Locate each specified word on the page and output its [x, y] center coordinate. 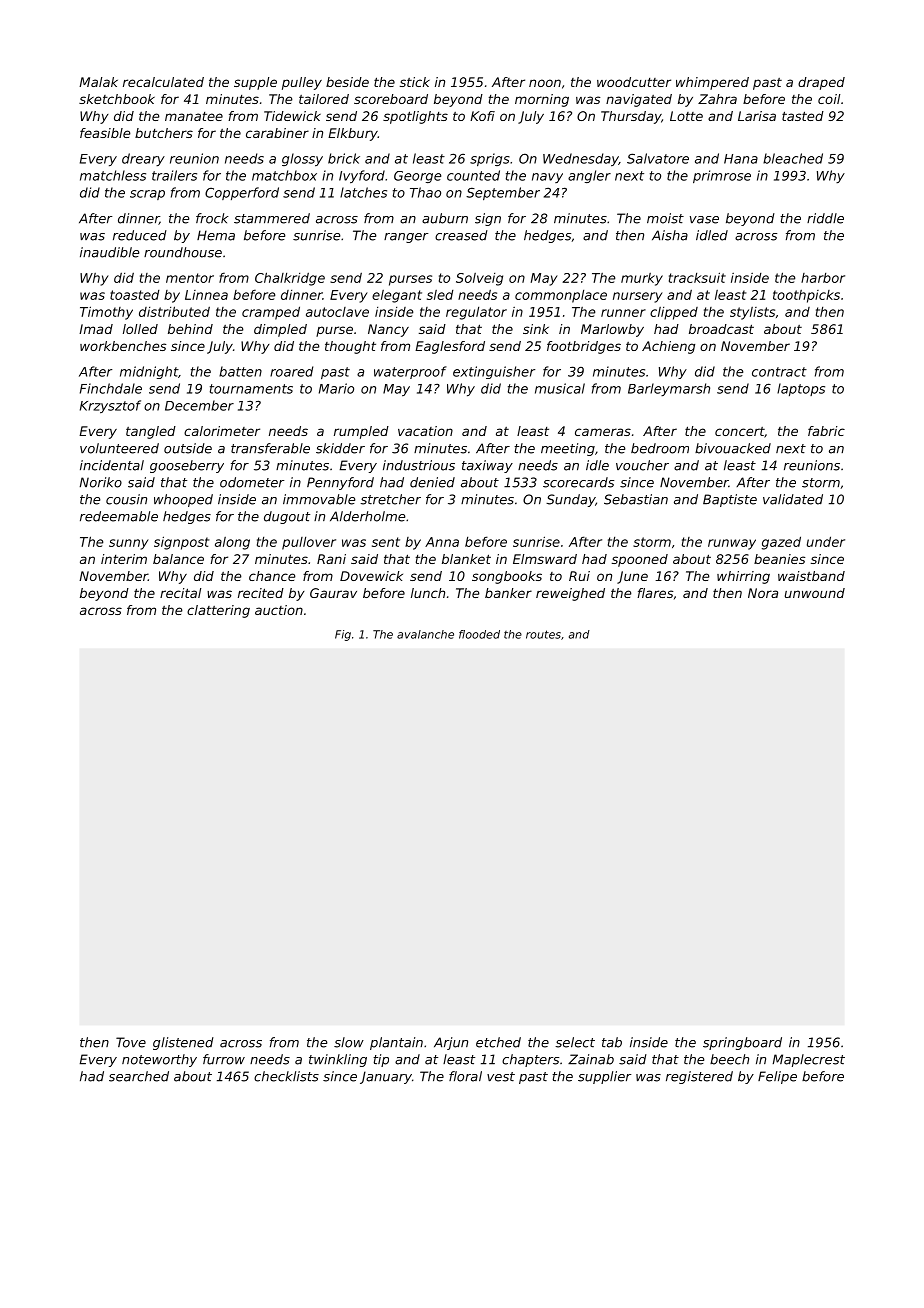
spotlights [415, 117]
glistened [183, 1043]
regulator [476, 313]
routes [543, 634]
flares [655, 593]
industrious [419, 465]
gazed [781, 543]
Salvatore [658, 158]
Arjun [451, 1043]
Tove [131, 1042]
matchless [113, 175]
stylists [752, 313]
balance [178, 559]
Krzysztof [110, 406]
